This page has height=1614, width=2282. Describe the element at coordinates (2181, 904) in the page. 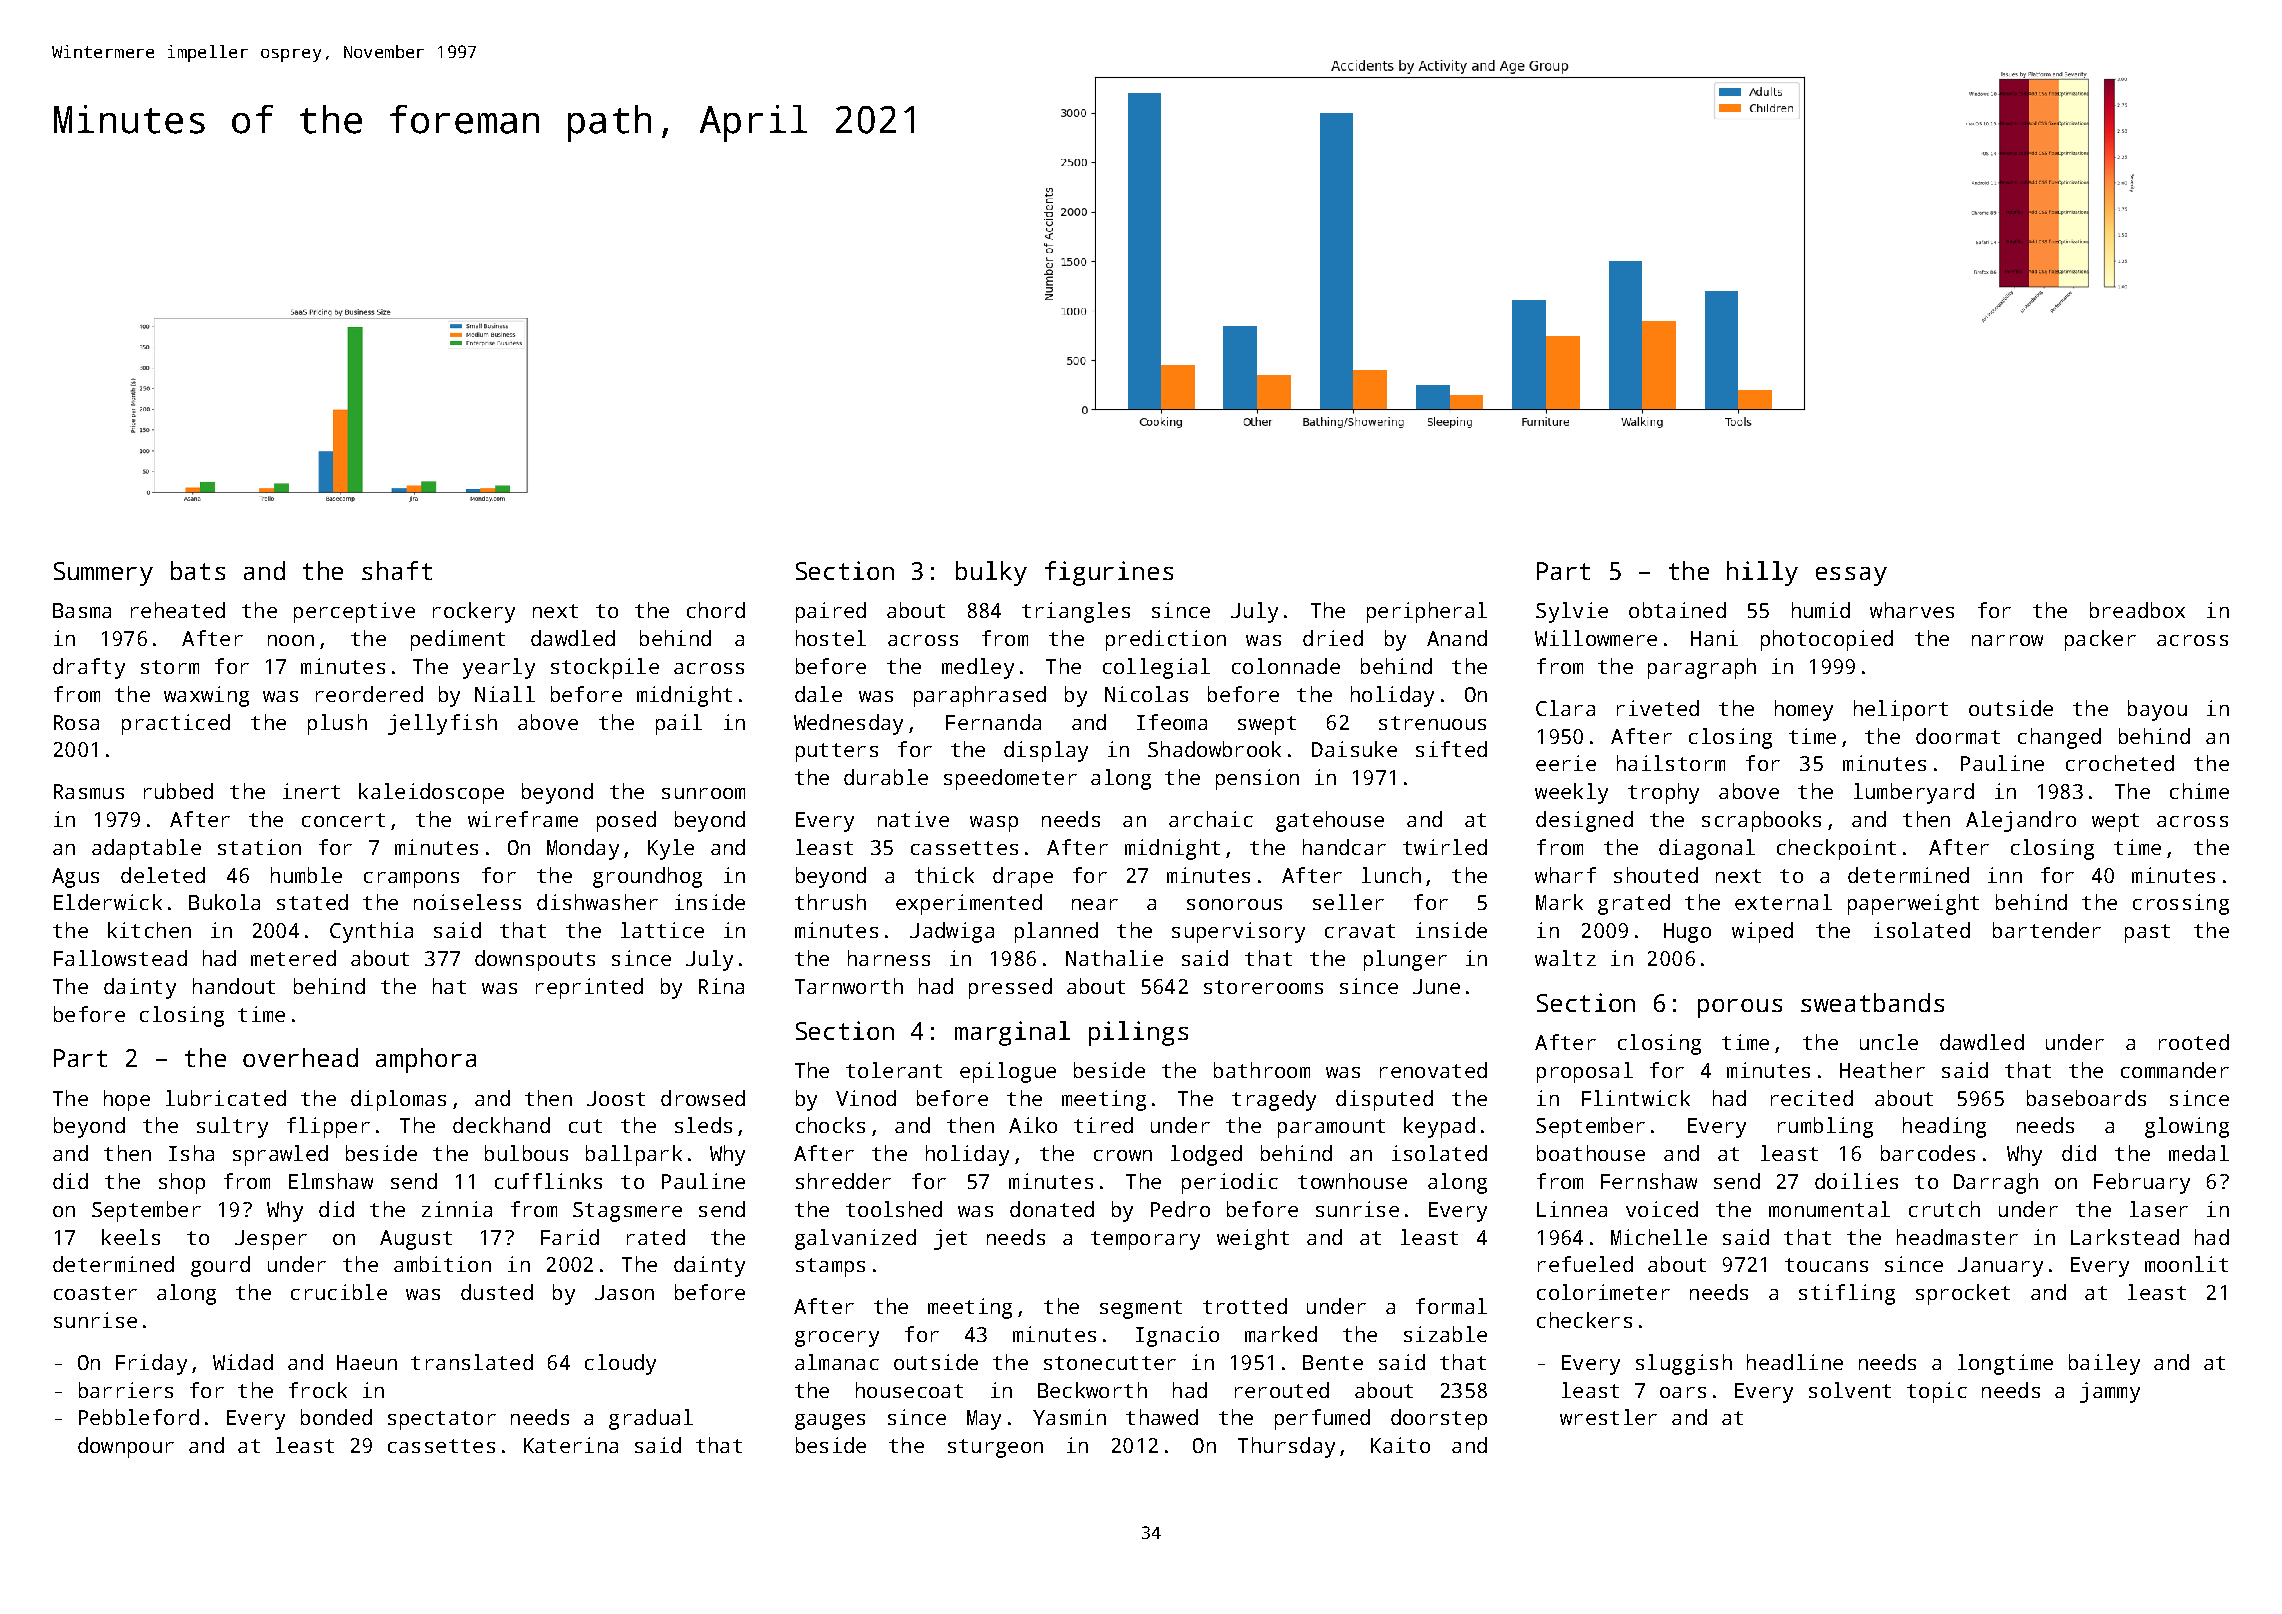

I see `crossing` at that location.
